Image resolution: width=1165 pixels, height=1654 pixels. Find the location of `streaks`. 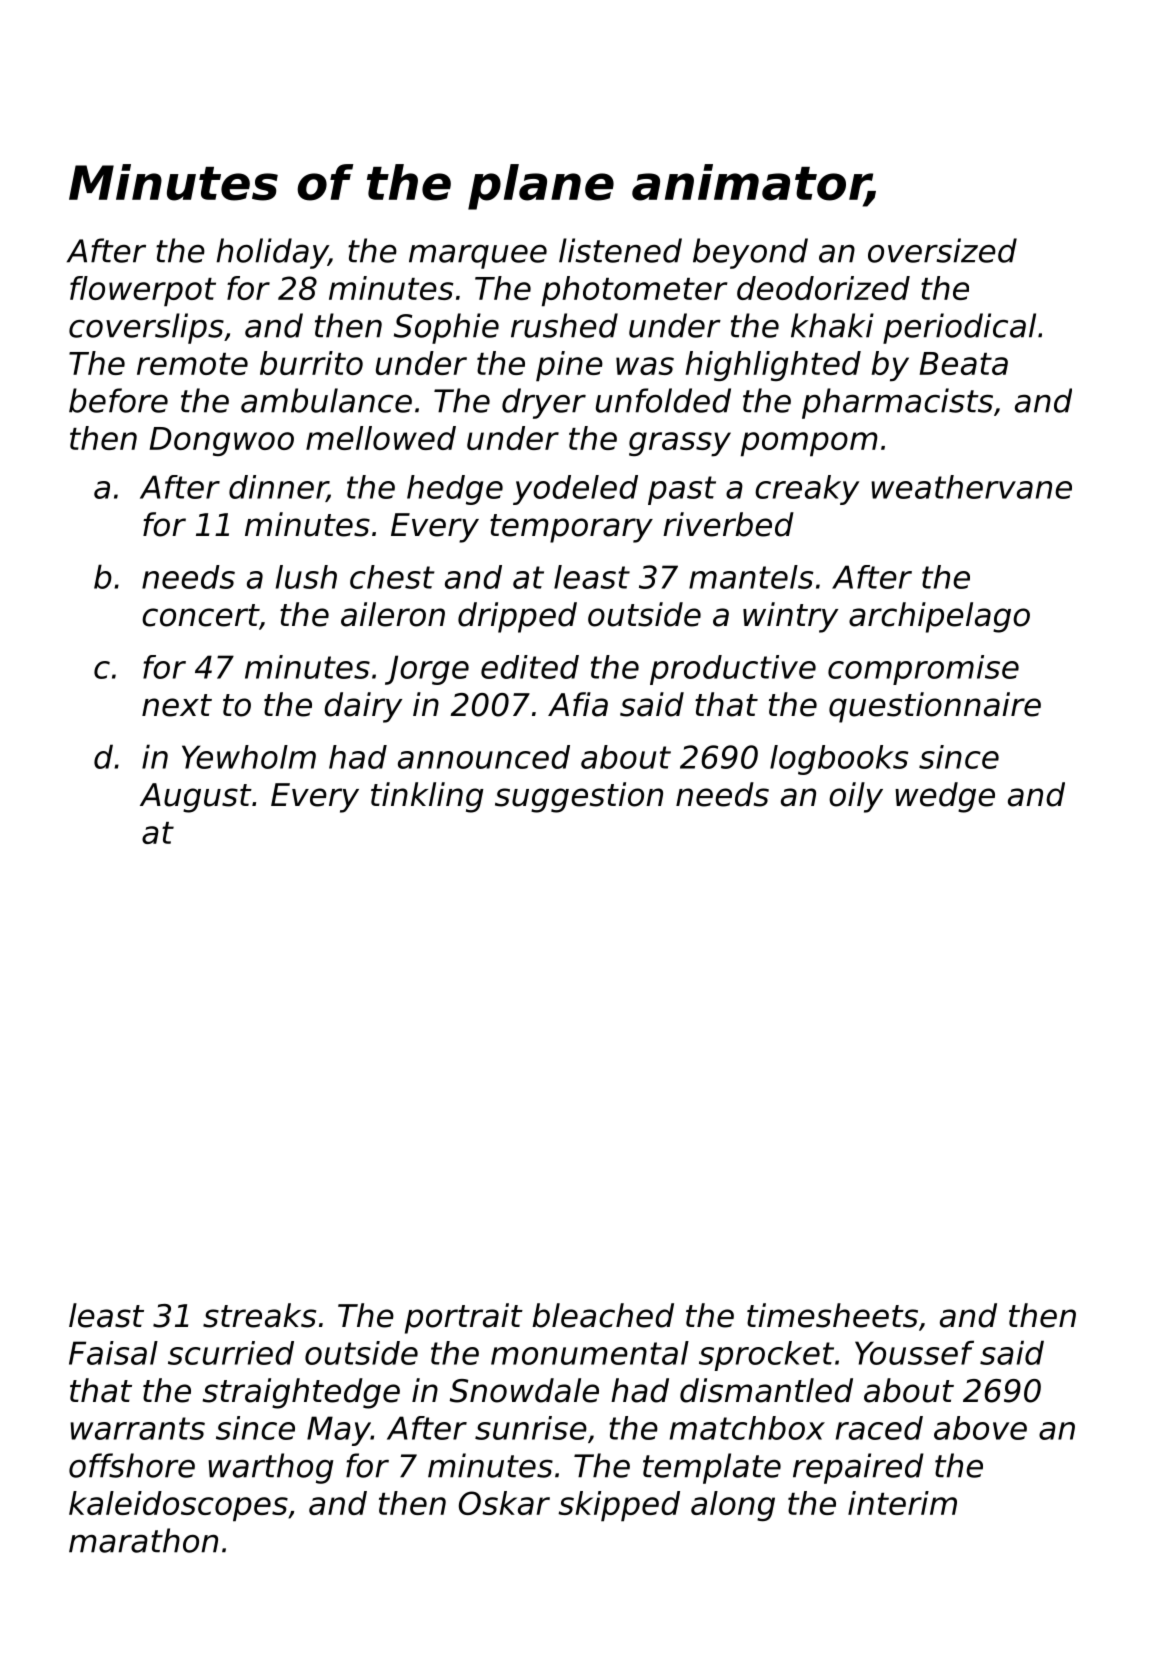

streaks is located at coordinates (259, 1315).
